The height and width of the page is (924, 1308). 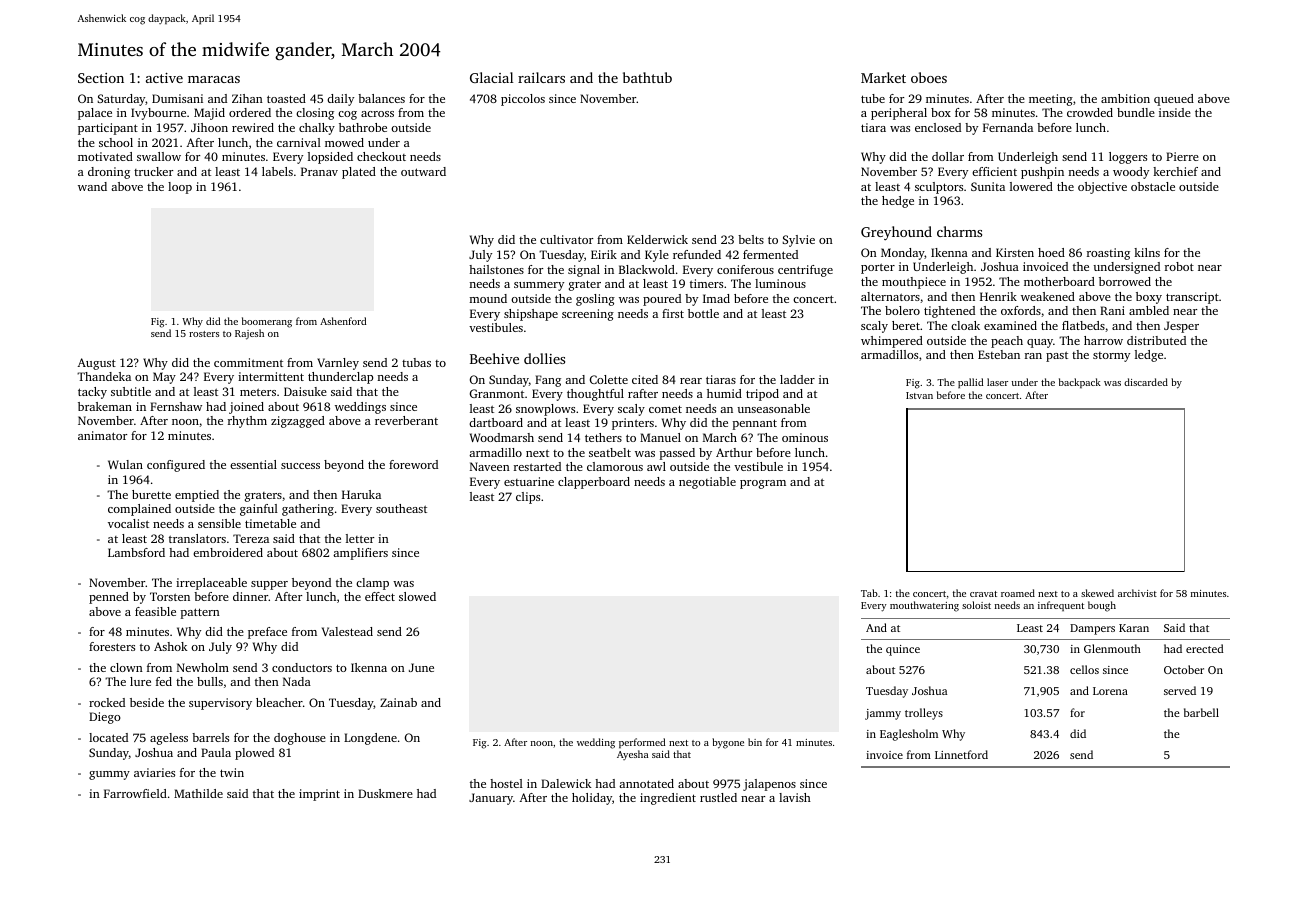 I want to click on May, so click(x=164, y=378).
